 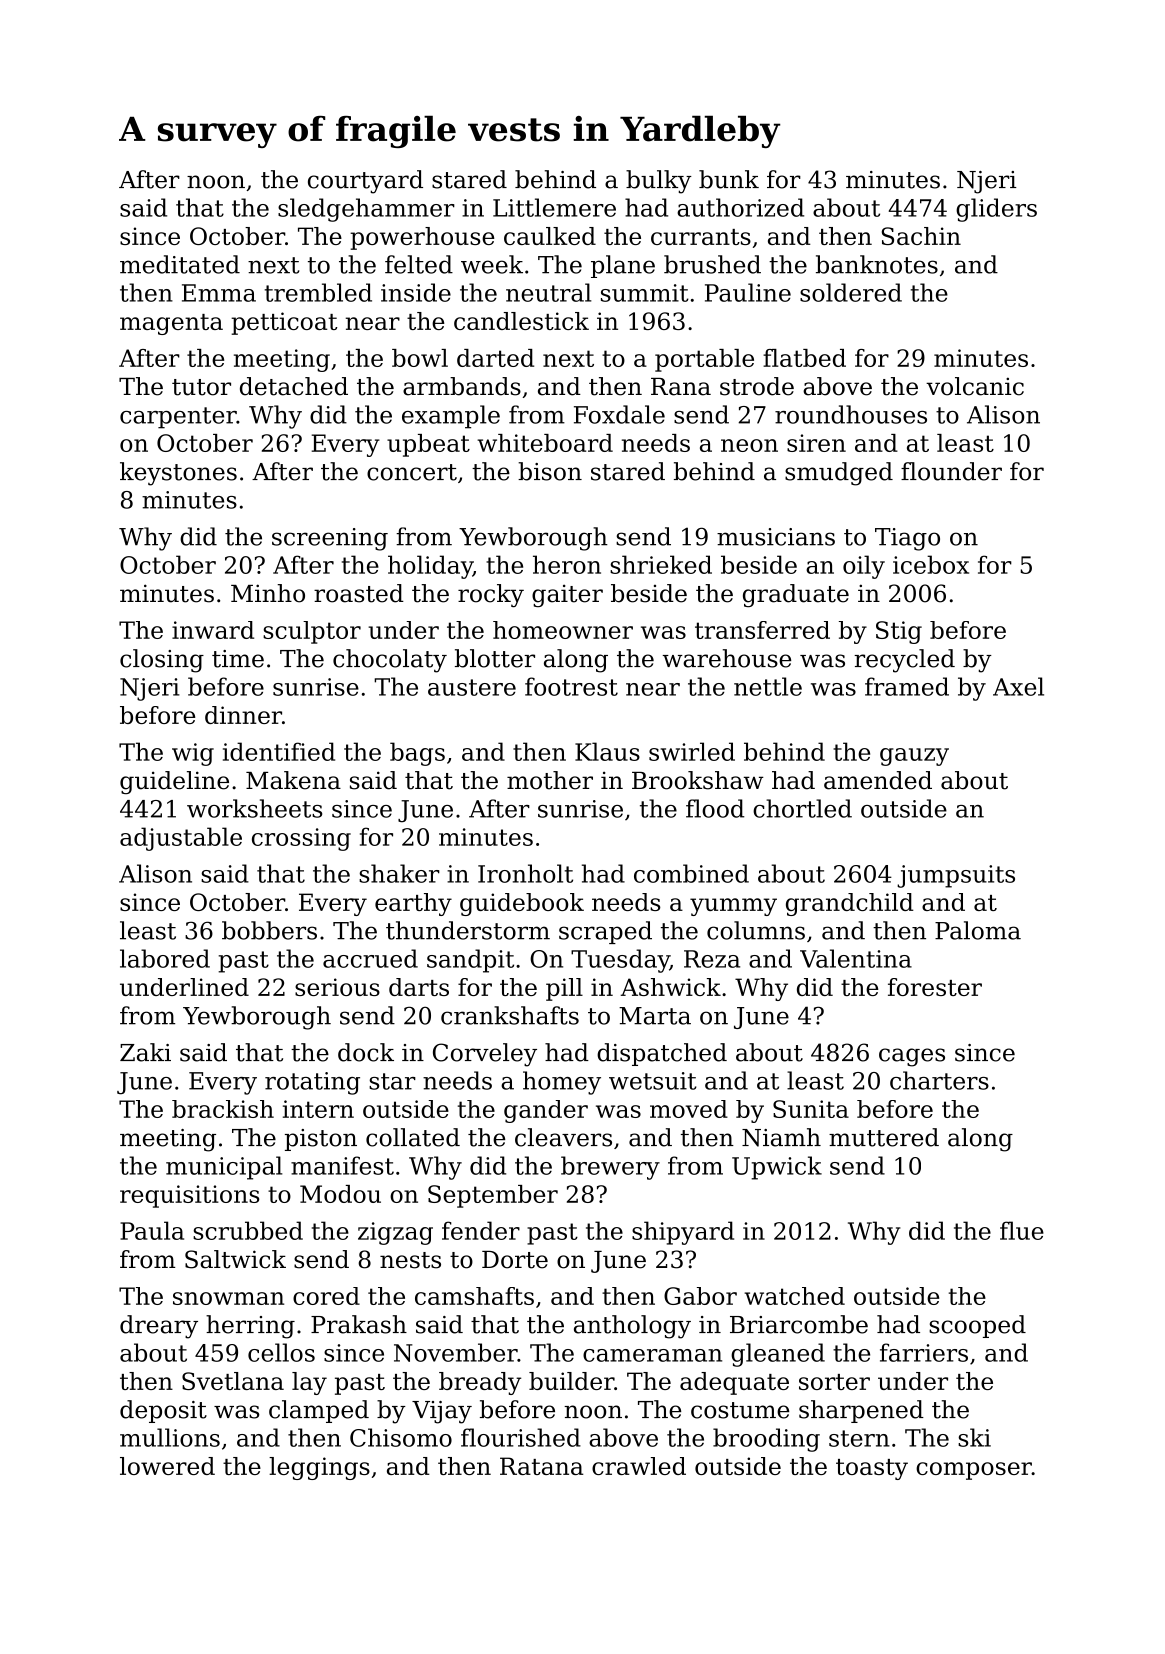 I want to click on bags, so click(x=417, y=754).
